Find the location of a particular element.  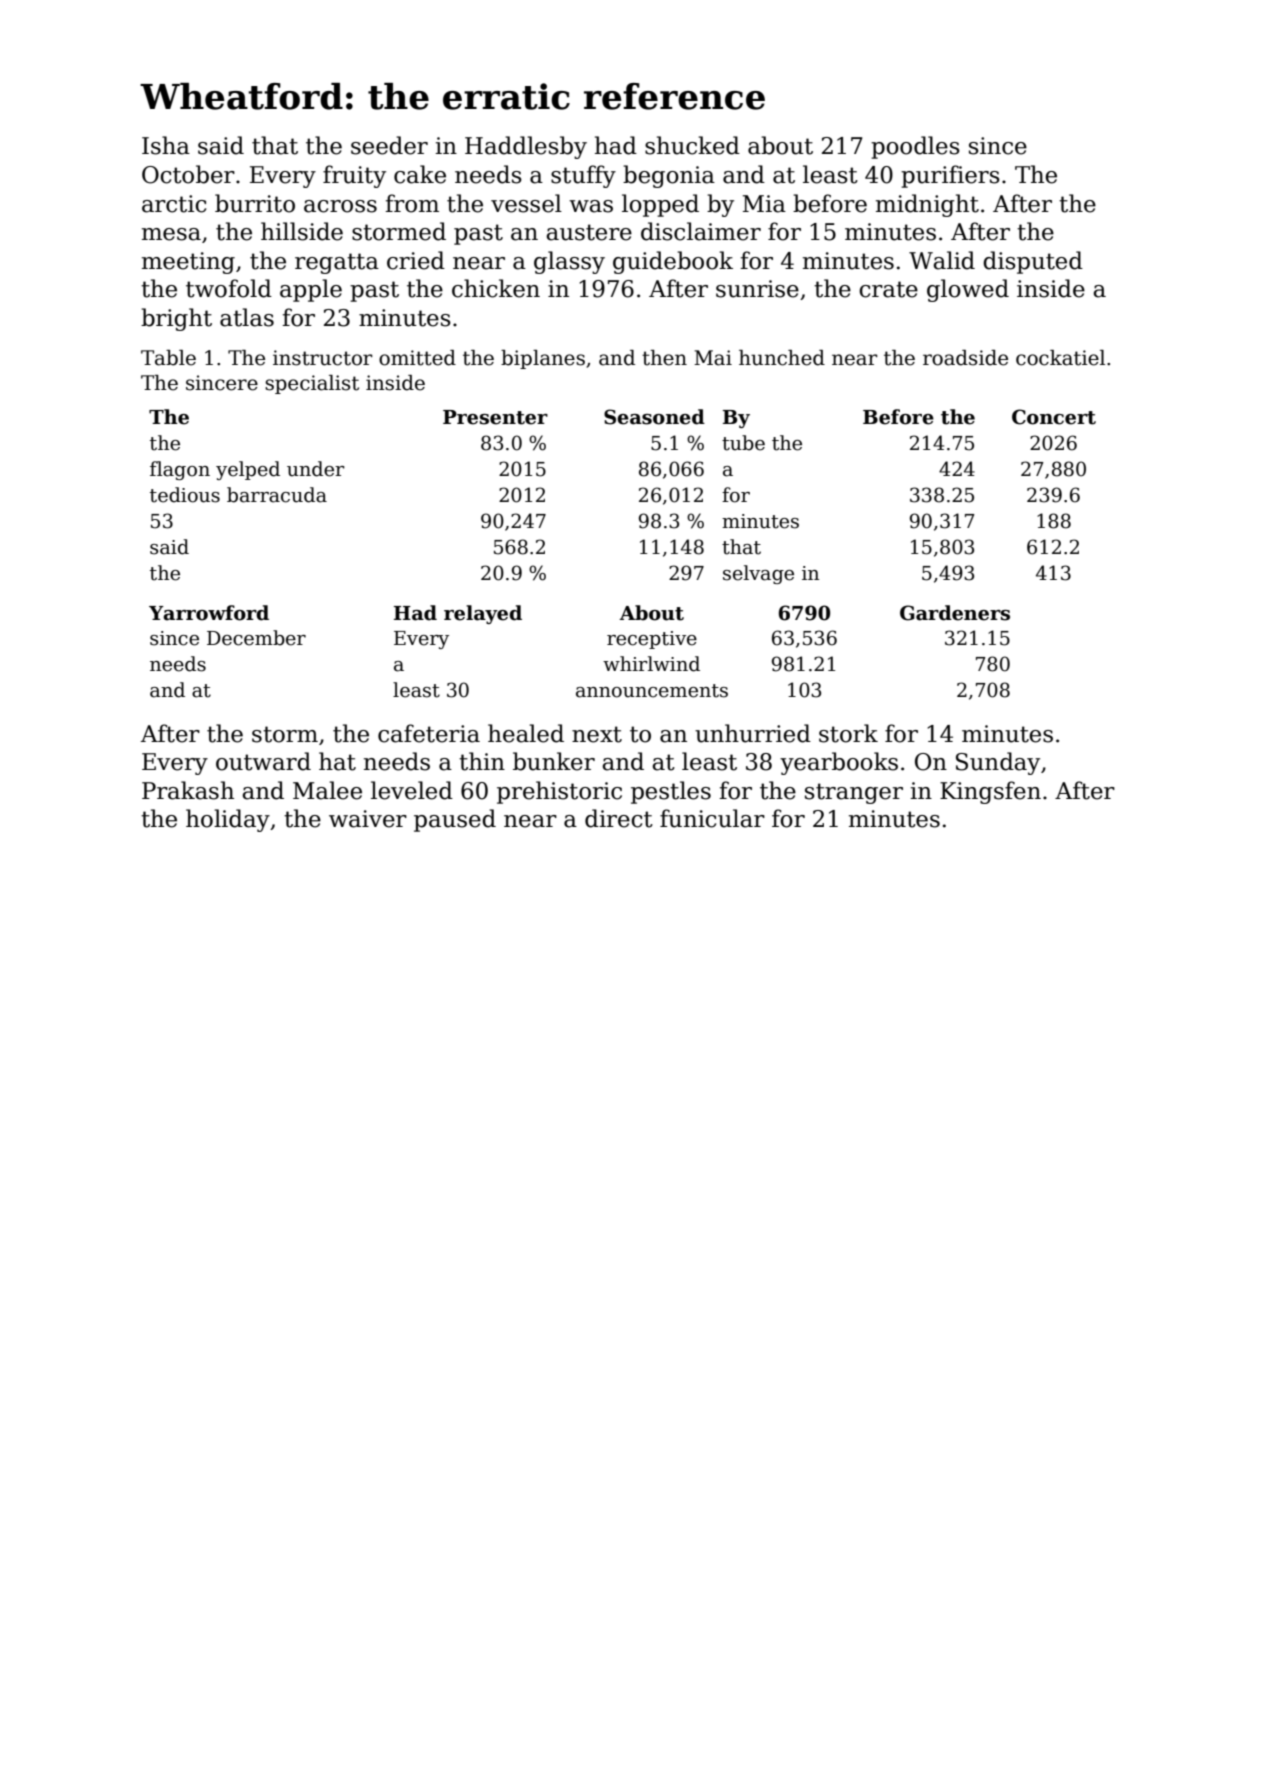

leveled is located at coordinates (412, 790).
